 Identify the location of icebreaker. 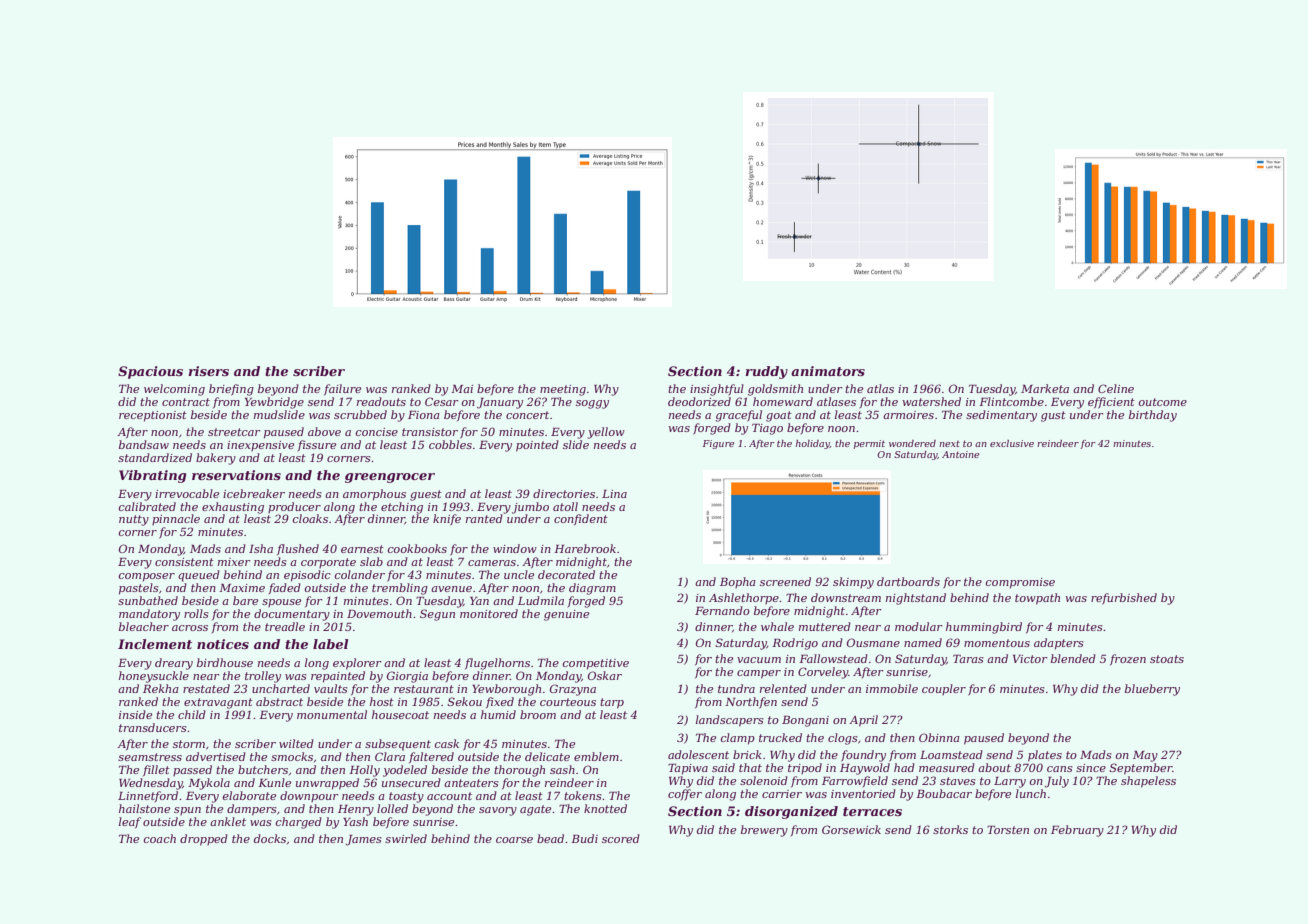
(254, 493).
